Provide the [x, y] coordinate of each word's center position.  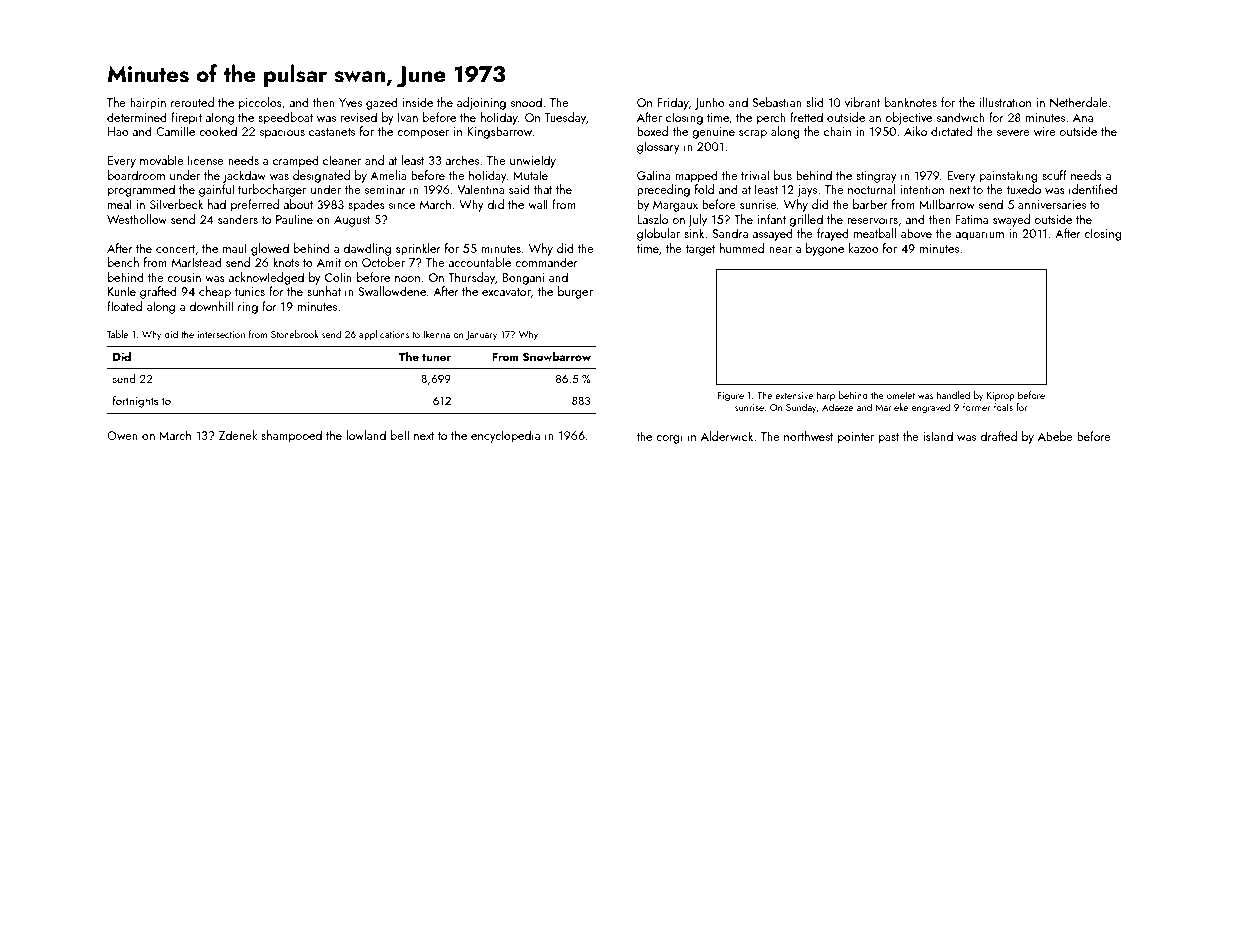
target [700, 250]
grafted [158, 292]
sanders [238, 219]
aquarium [979, 235]
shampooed [291, 436]
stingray [876, 177]
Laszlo [652, 219]
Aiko [915, 131]
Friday [673, 103]
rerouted [192, 102]
